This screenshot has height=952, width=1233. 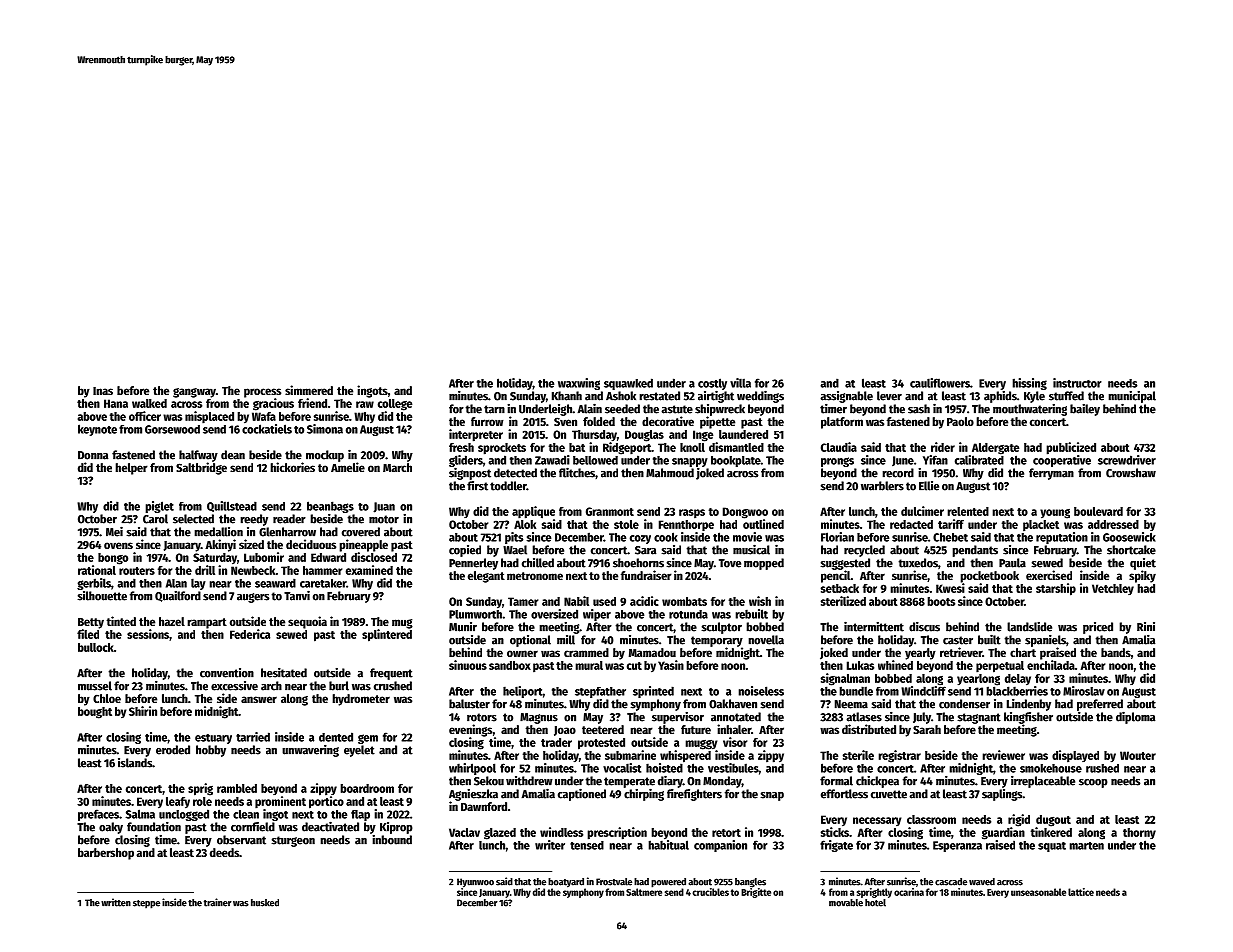 What do you see at coordinates (1135, 717) in the screenshot?
I see `diploma` at bounding box center [1135, 717].
